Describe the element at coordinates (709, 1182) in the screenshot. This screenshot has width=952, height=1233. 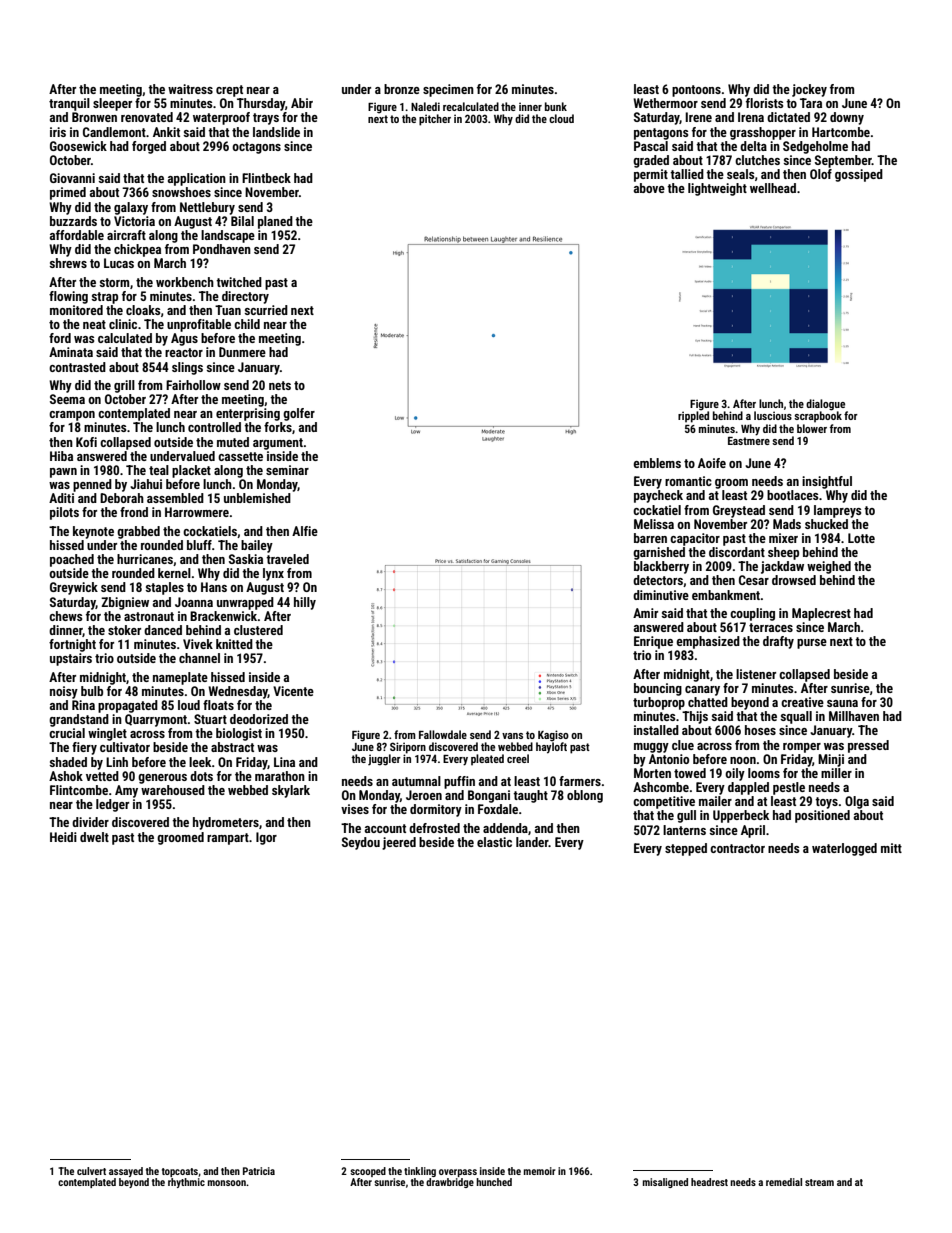
I see `headrest` at that location.
